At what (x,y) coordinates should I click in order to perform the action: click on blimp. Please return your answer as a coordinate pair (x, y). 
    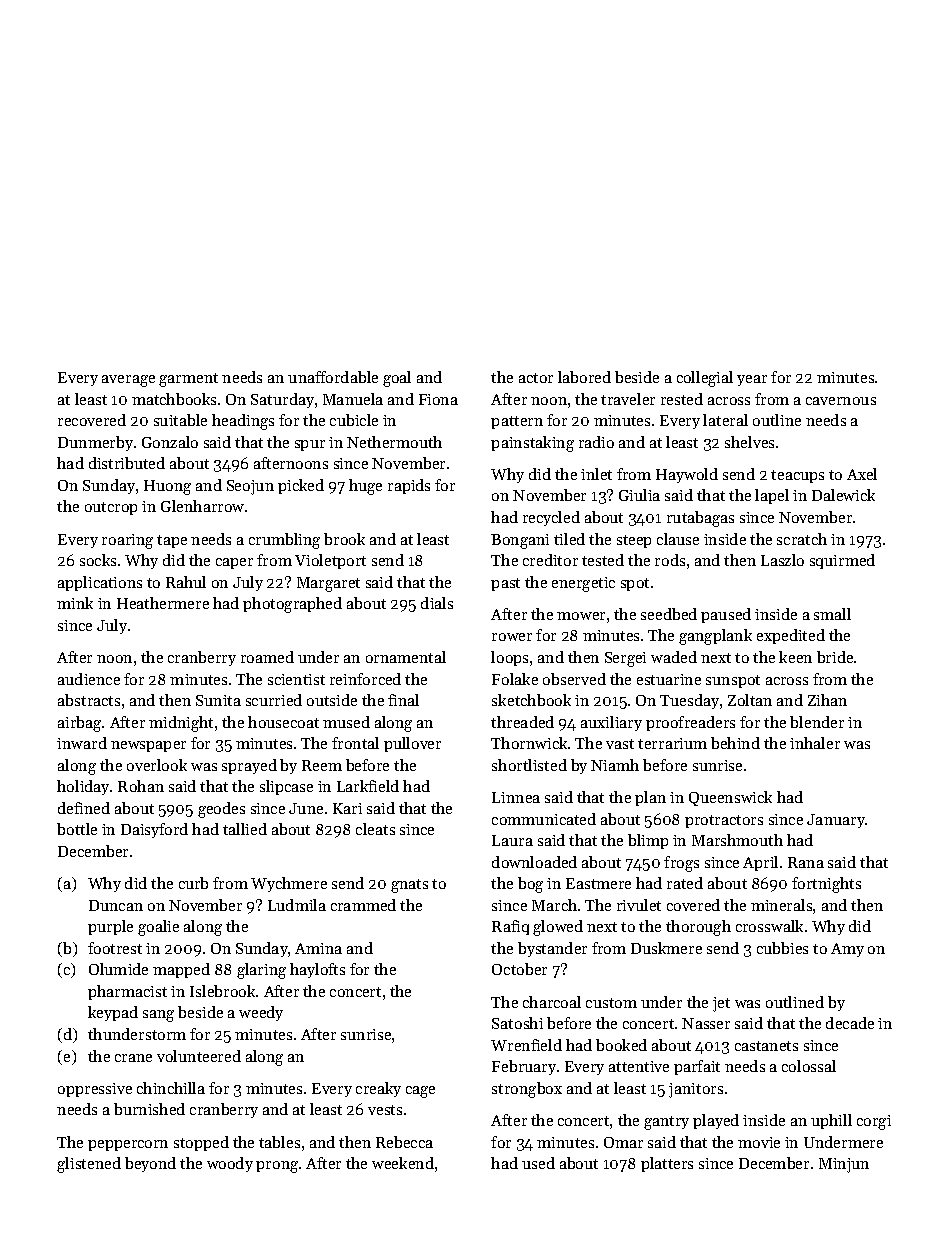
    Looking at the image, I should click on (648, 841).
